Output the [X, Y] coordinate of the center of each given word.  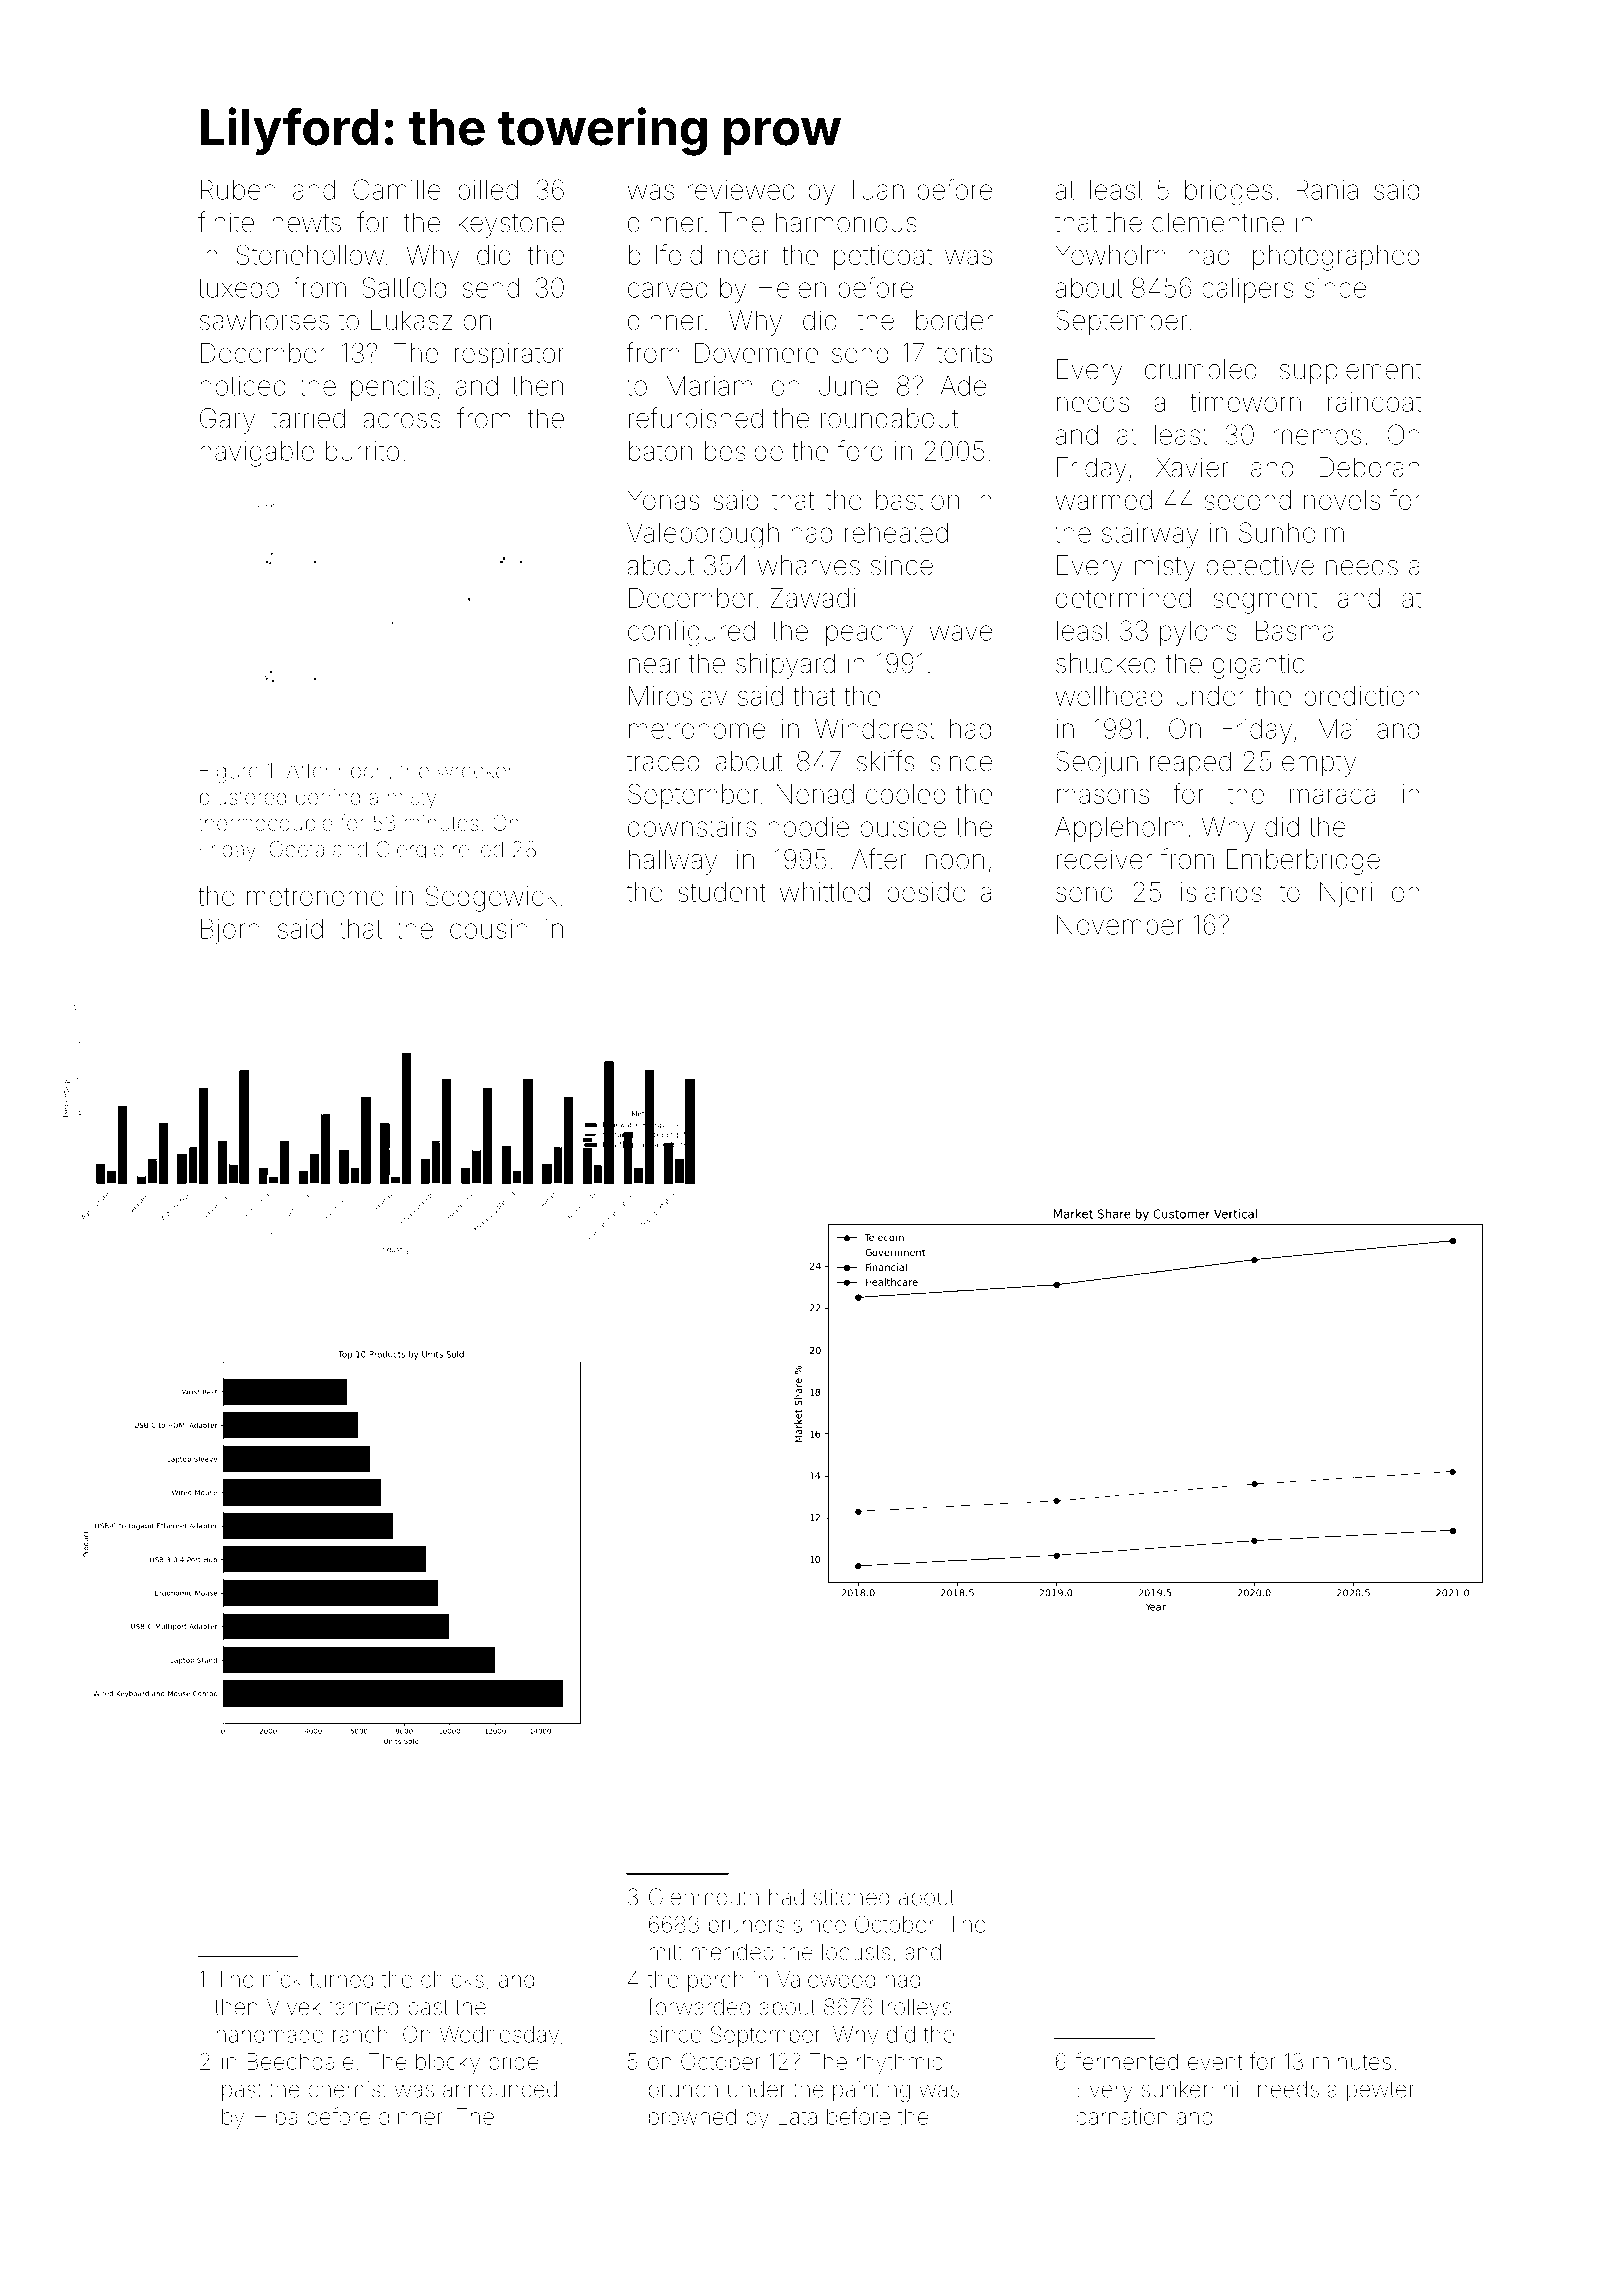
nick [282, 1979]
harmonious [846, 222]
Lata [798, 2116]
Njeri [1346, 895]
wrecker [475, 771]
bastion [917, 500]
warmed [1103, 500]
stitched [851, 1897]
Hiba [275, 2116]
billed [488, 190]
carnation [1121, 2116]
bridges [1228, 193]
